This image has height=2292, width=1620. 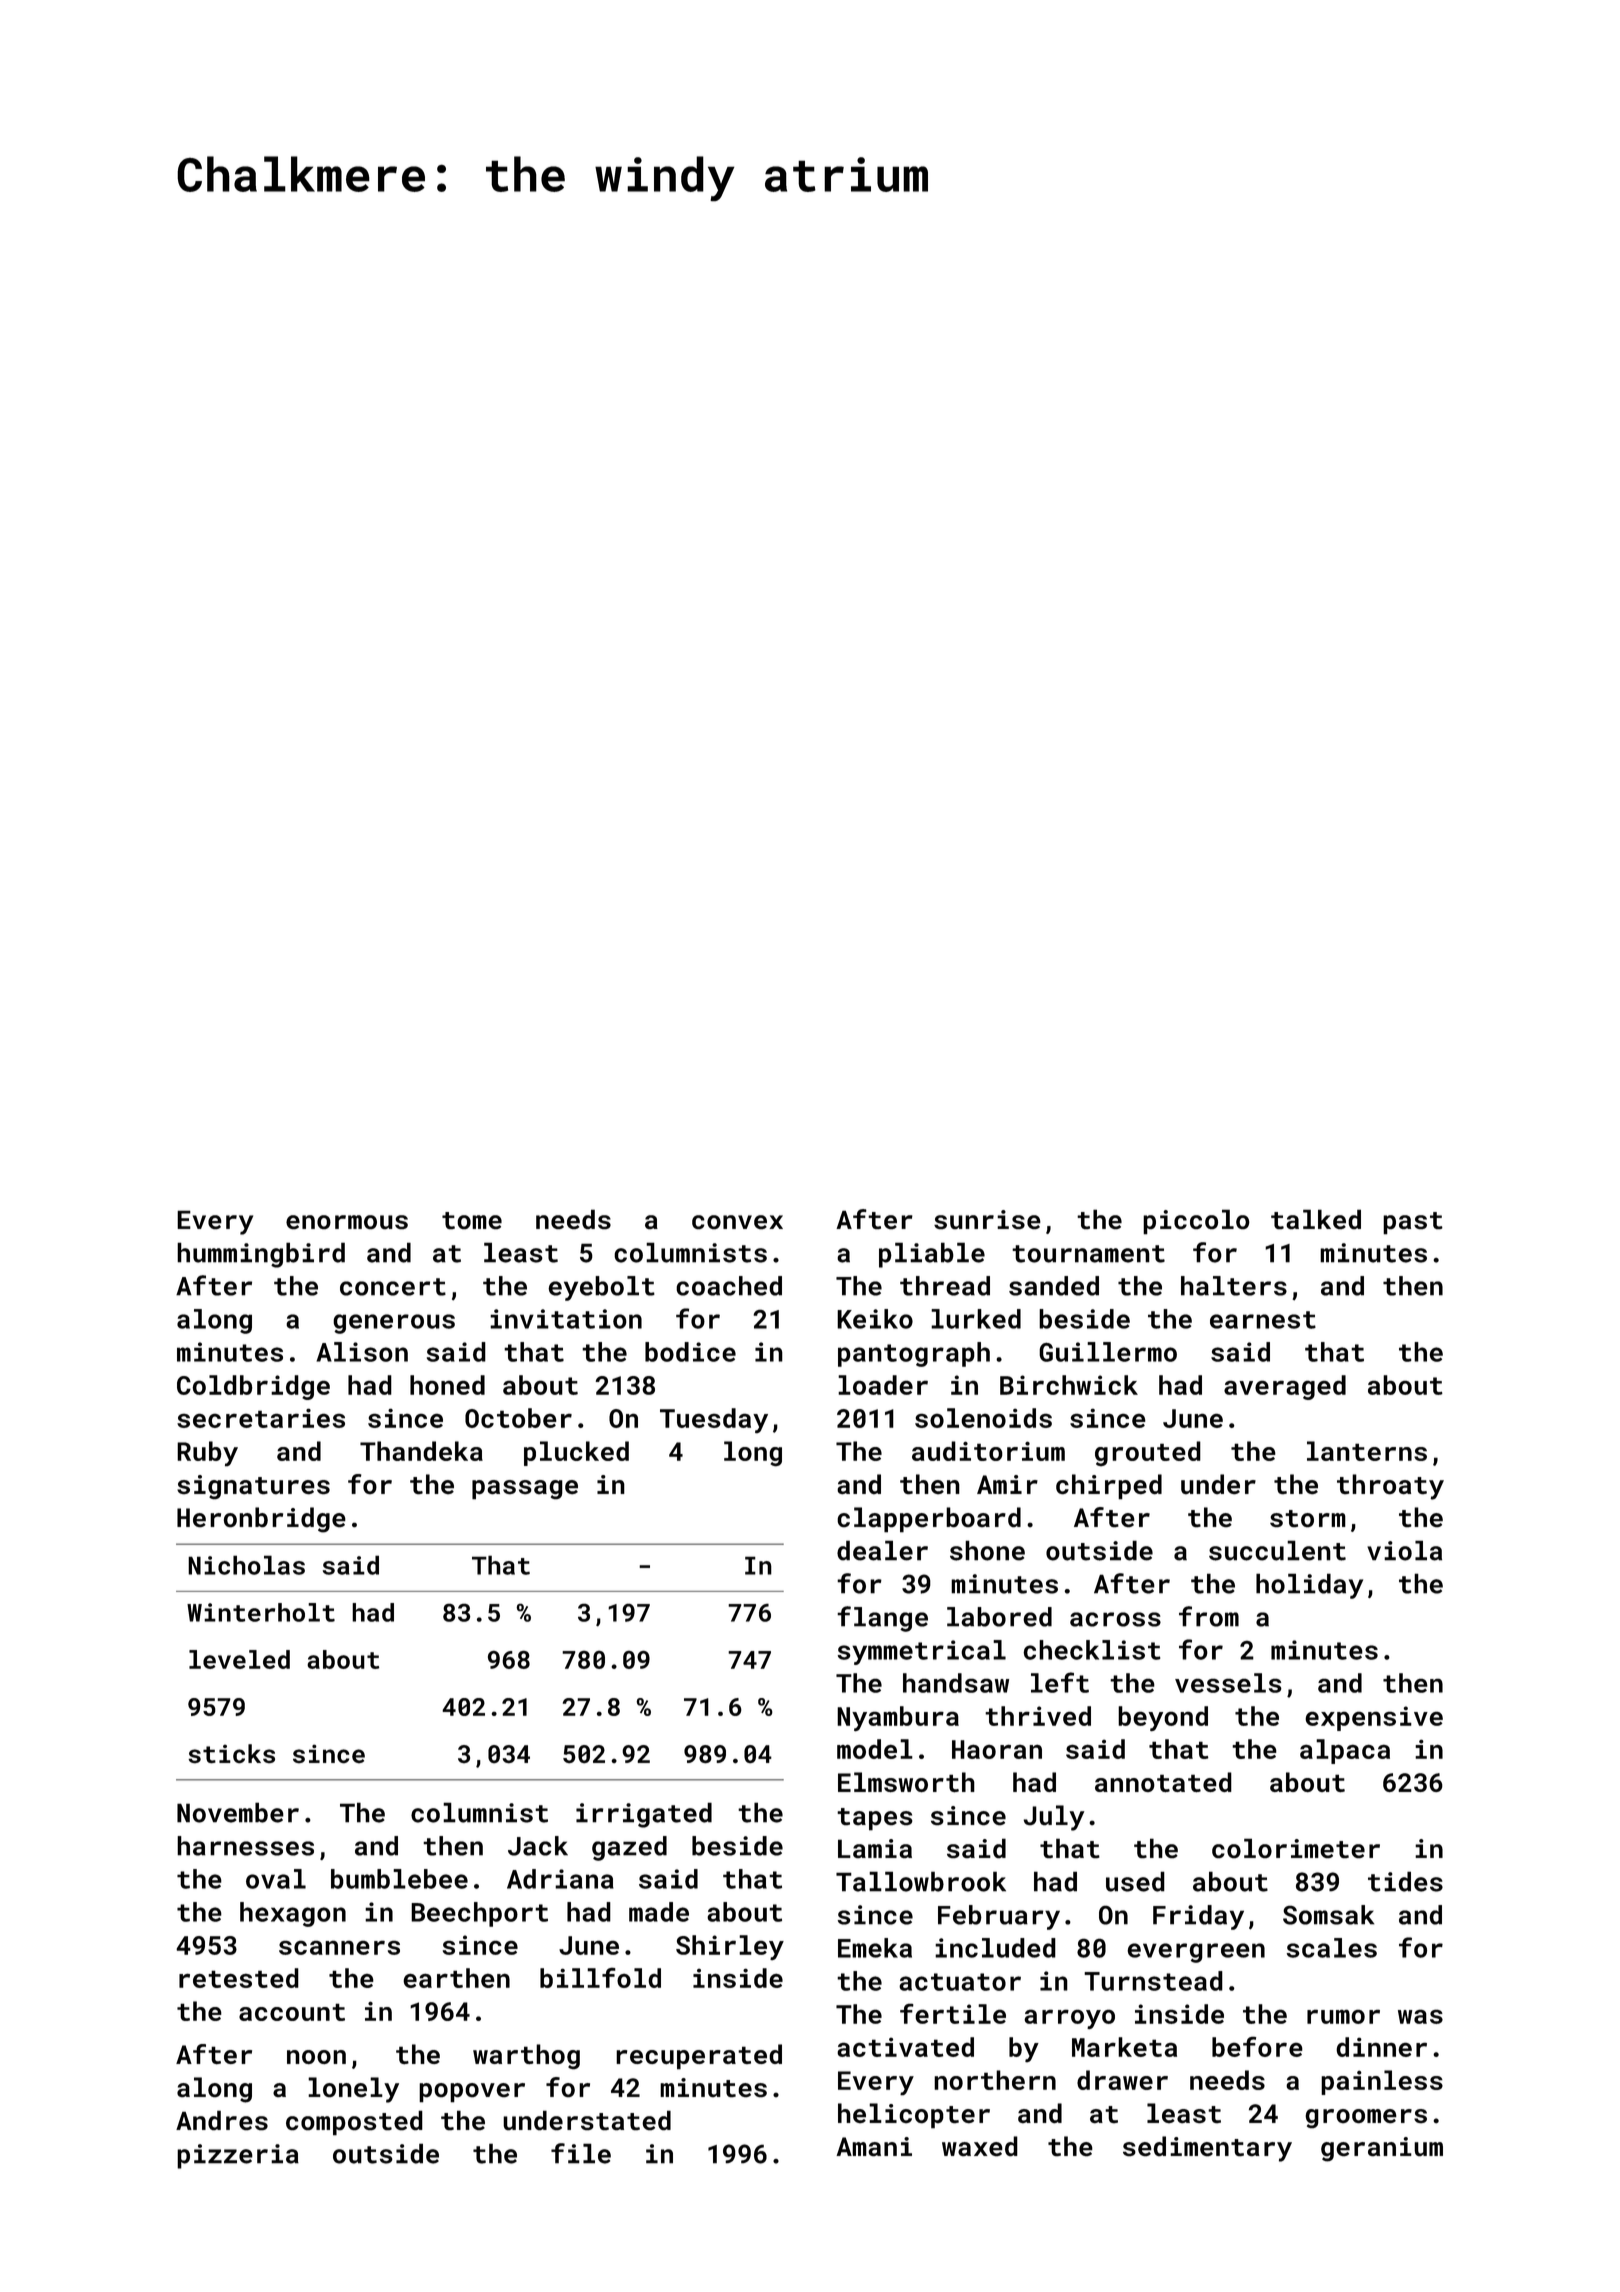 I want to click on alpaca, so click(x=1345, y=1751).
